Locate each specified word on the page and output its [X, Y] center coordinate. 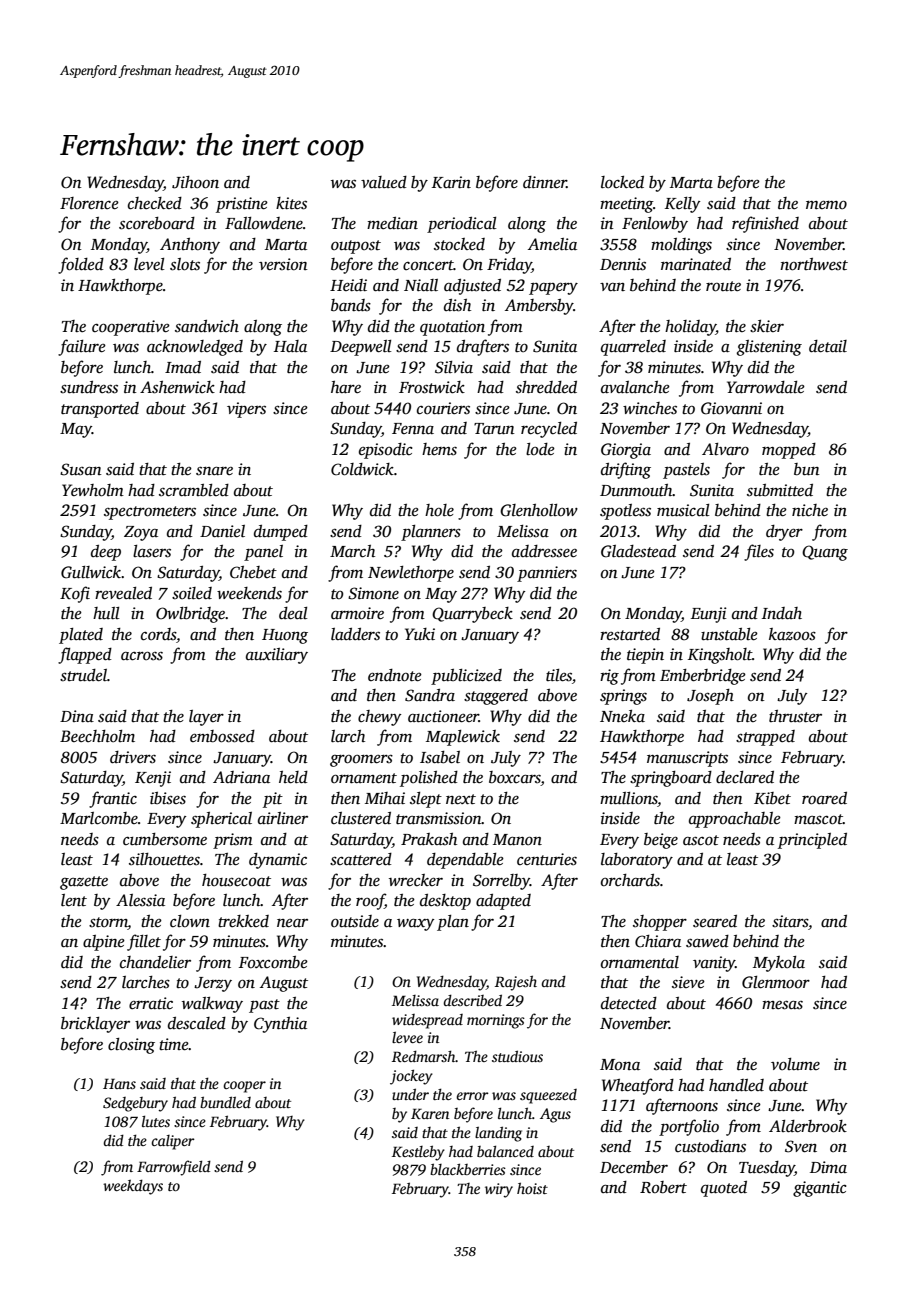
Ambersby [539, 307]
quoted [724, 1189]
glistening [769, 348]
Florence [89, 203]
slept [426, 800]
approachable [735, 820]
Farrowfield [174, 1168]
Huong [285, 636]
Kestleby [418, 1153]
